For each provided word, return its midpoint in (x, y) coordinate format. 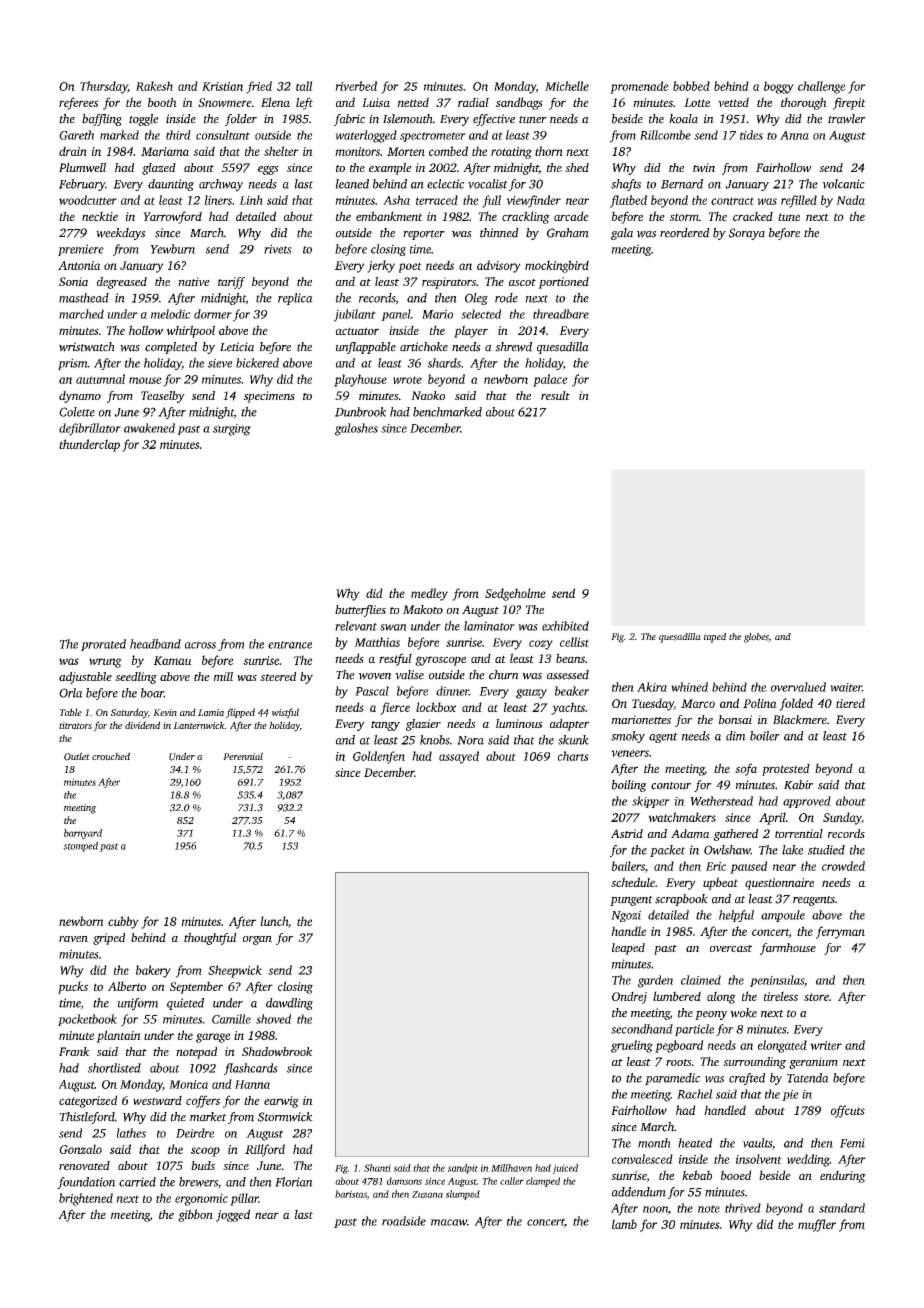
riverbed (356, 86)
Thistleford (87, 1118)
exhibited (565, 626)
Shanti (377, 1168)
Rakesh (154, 86)
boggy (779, 87)
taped (715, 638)
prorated (103, 645)
